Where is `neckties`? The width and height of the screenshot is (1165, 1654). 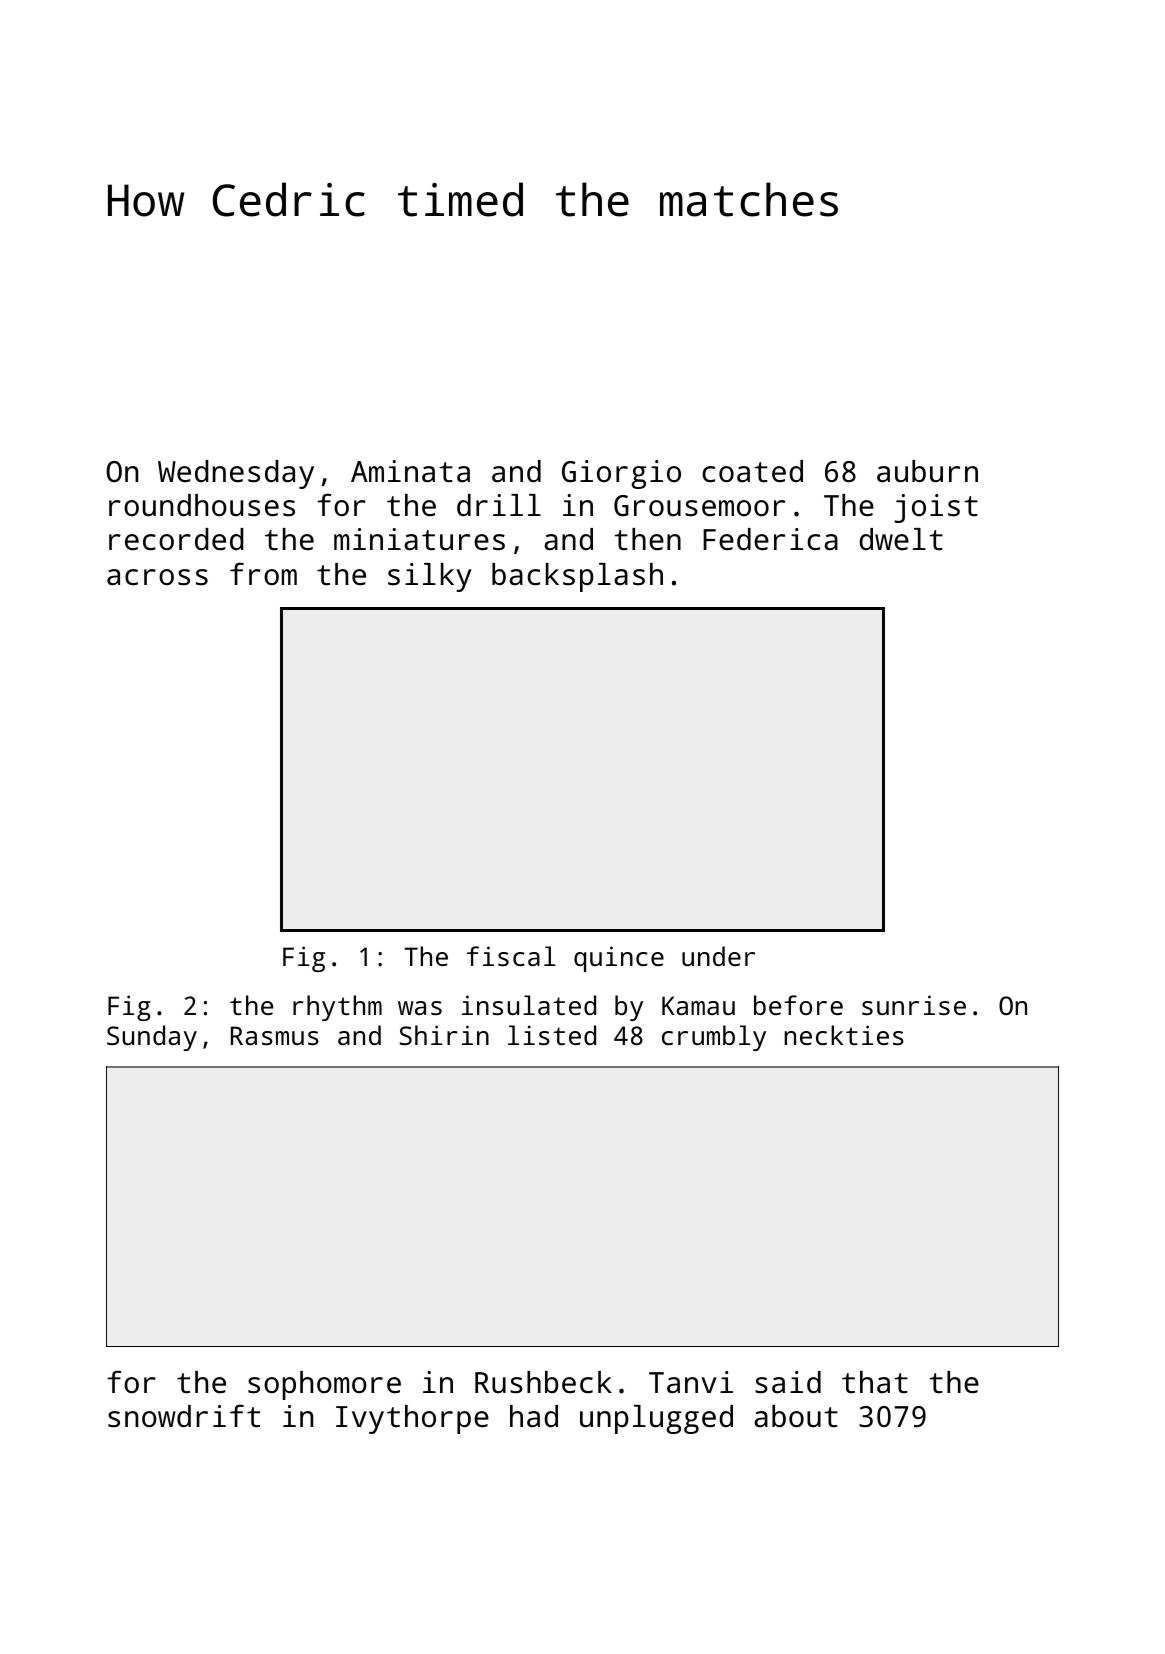 neckties is located at coordinates (844, 1035).
